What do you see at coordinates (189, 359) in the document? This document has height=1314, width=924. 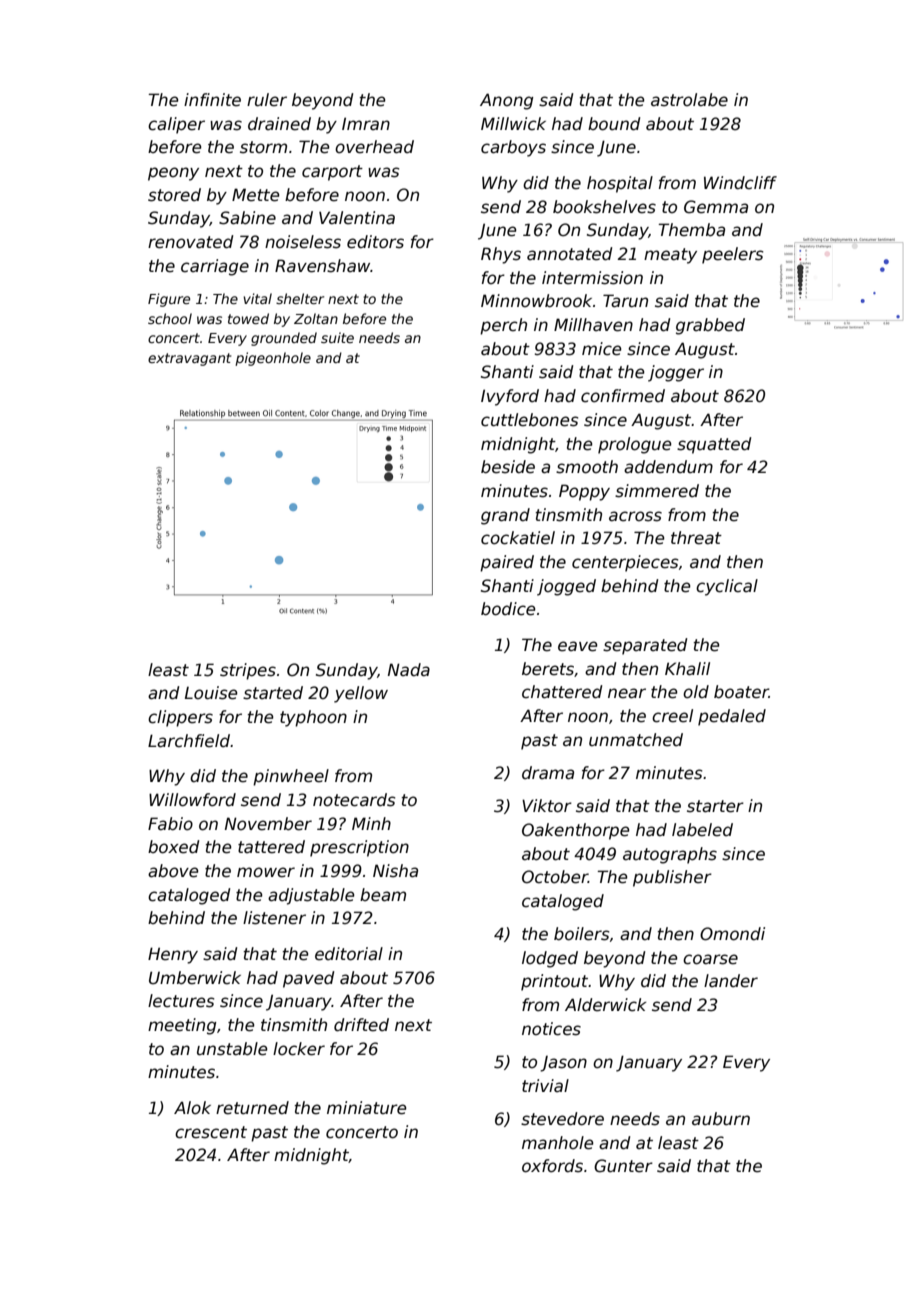 I see `extravagant` at bounding box center [189, 359].
